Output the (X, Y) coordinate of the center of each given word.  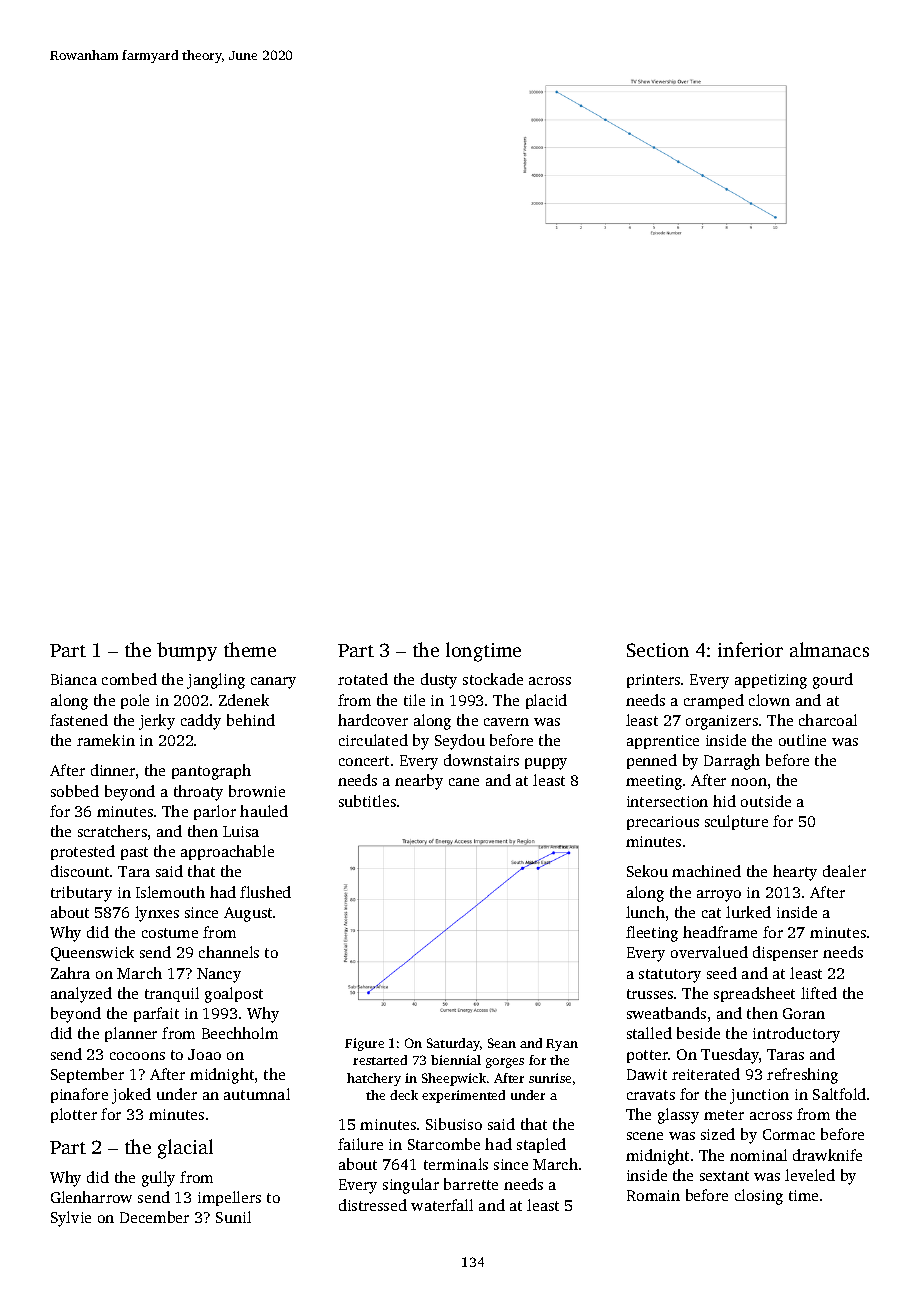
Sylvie (71, 1219)
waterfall (442, 1205)
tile (414, 700)
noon (749, 782)
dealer (844, 871)
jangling (216, 681)
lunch (645, 912)
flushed (265, 892)
